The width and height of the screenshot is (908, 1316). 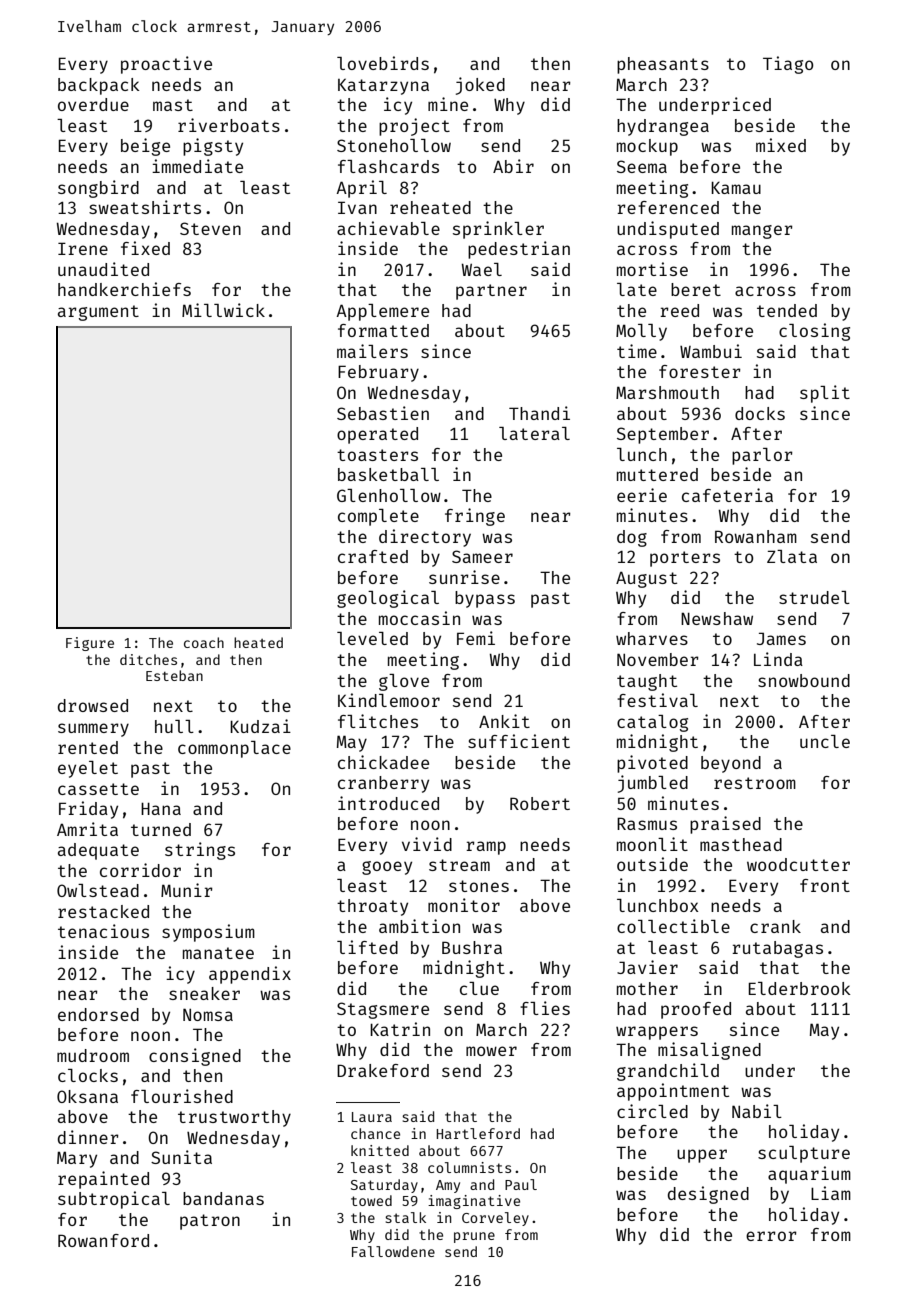 What do you see at coordinates (663, 65) in the screenshot?
I see `pheasants` at bounding box center [663, 65].
